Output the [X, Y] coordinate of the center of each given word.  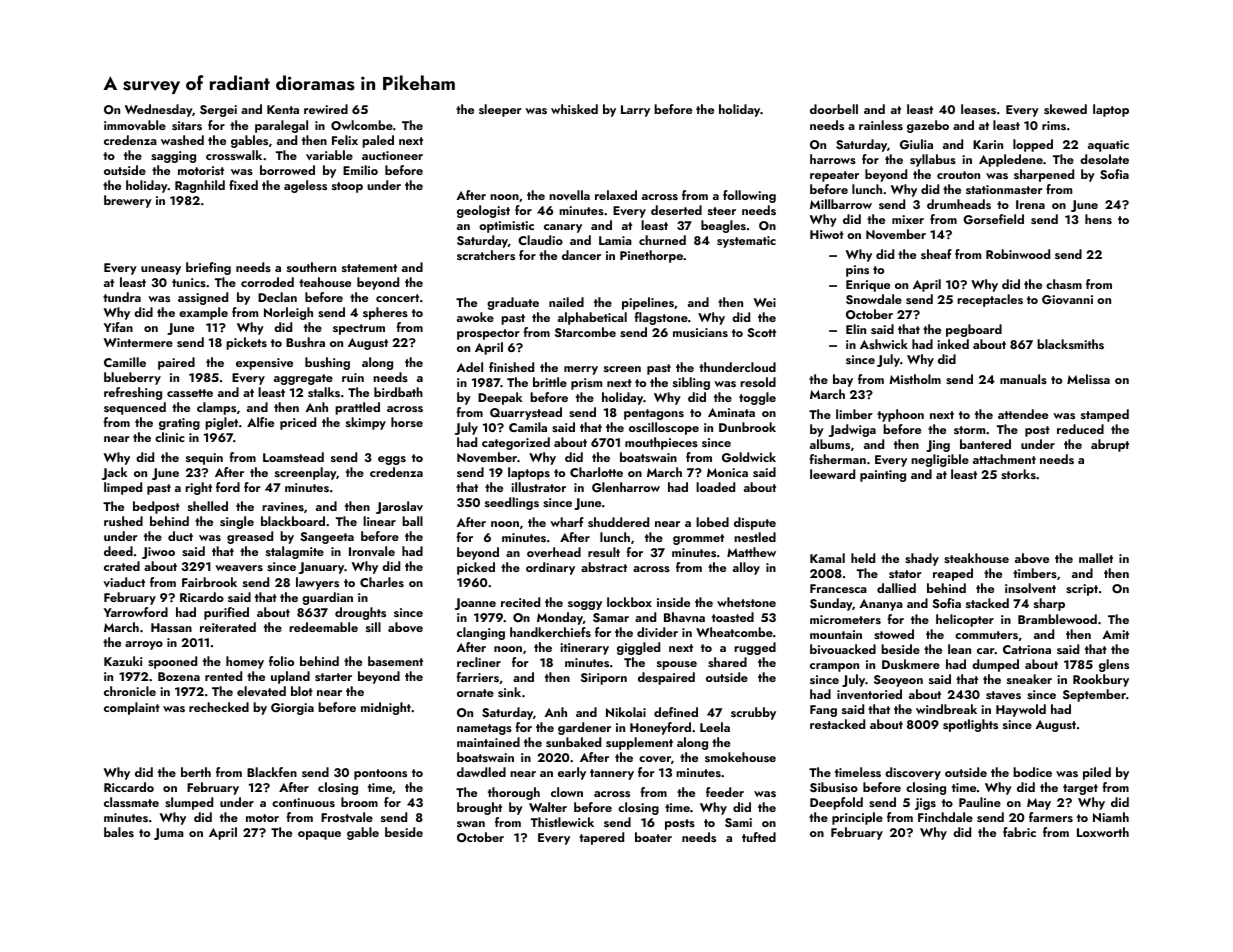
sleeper [500, 110]
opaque [319, 835]
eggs [392, 460]
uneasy [161, 270]
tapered [601, 838]
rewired [326, 109]
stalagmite [295, 552]
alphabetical [592, 318]
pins [857, 271]
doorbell [834, 109]
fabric [1019, 832]
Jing [938, 446]
